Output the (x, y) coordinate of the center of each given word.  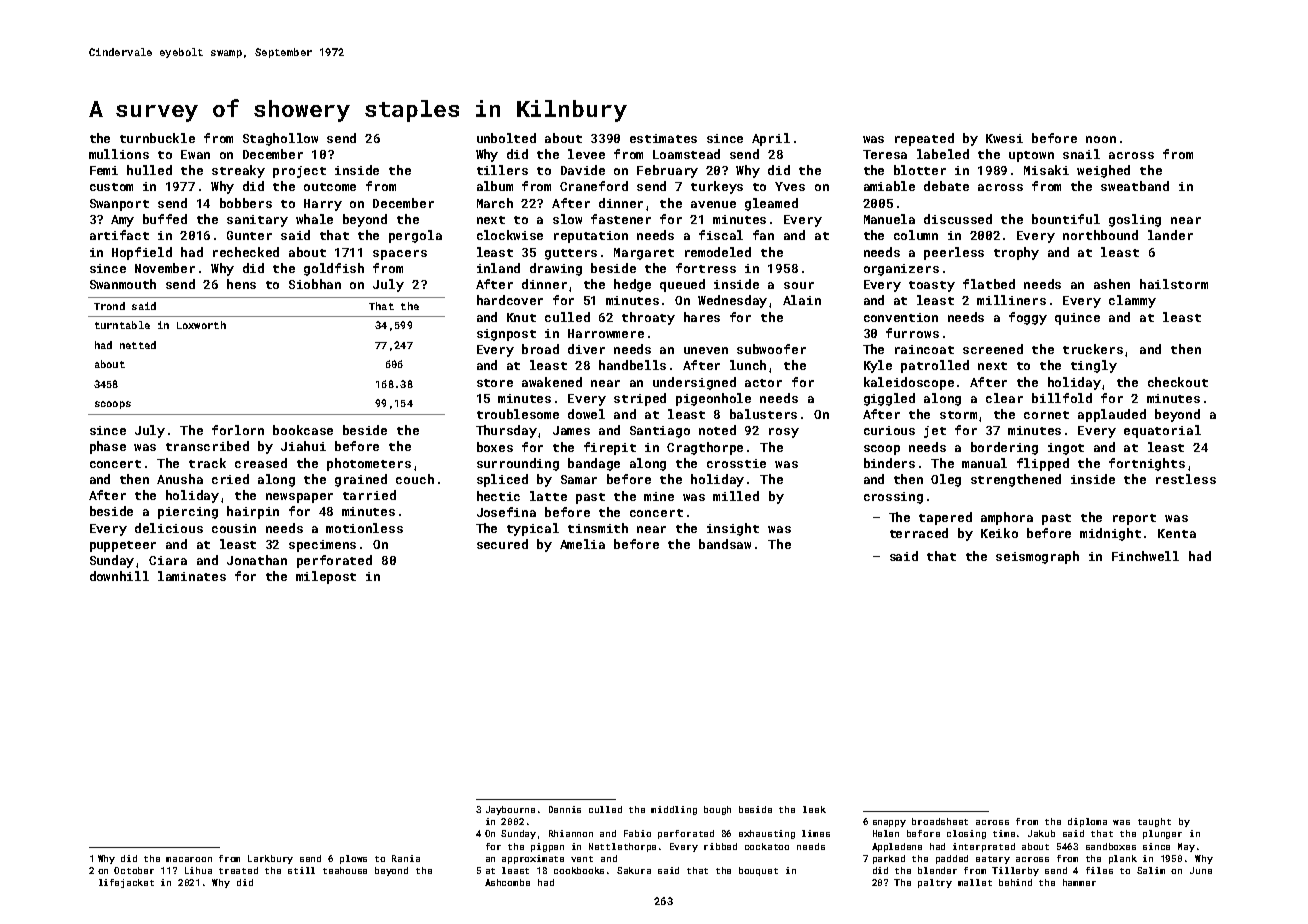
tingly (1094, 366)
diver (586, 349)
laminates (192, 576)
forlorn (238, 430)
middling (674, 810)
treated (238, 870)
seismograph (1037, 557)
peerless (954, 253)
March (495, 203)
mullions (119, 154)
